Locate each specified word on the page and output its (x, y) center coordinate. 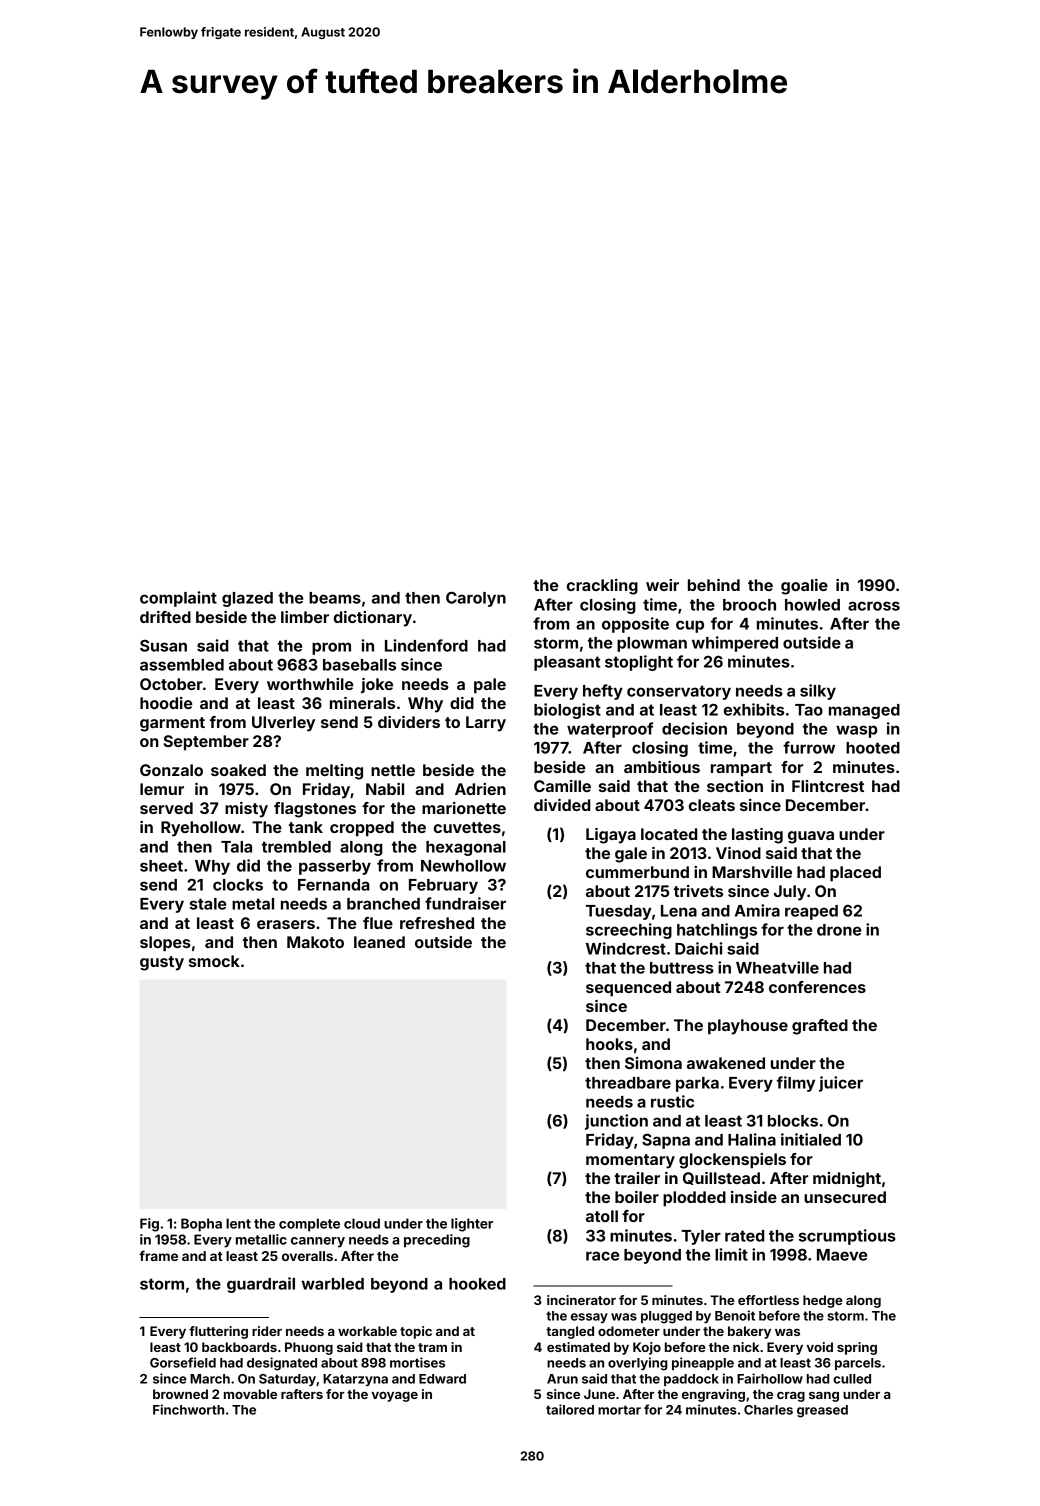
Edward (442, 1379)
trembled (296, 847)
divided (562, 805)
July (790, 893)
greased (822, 1411)
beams (335, 598)
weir (662, 585)
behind (714, 585)
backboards (239, 1347)
